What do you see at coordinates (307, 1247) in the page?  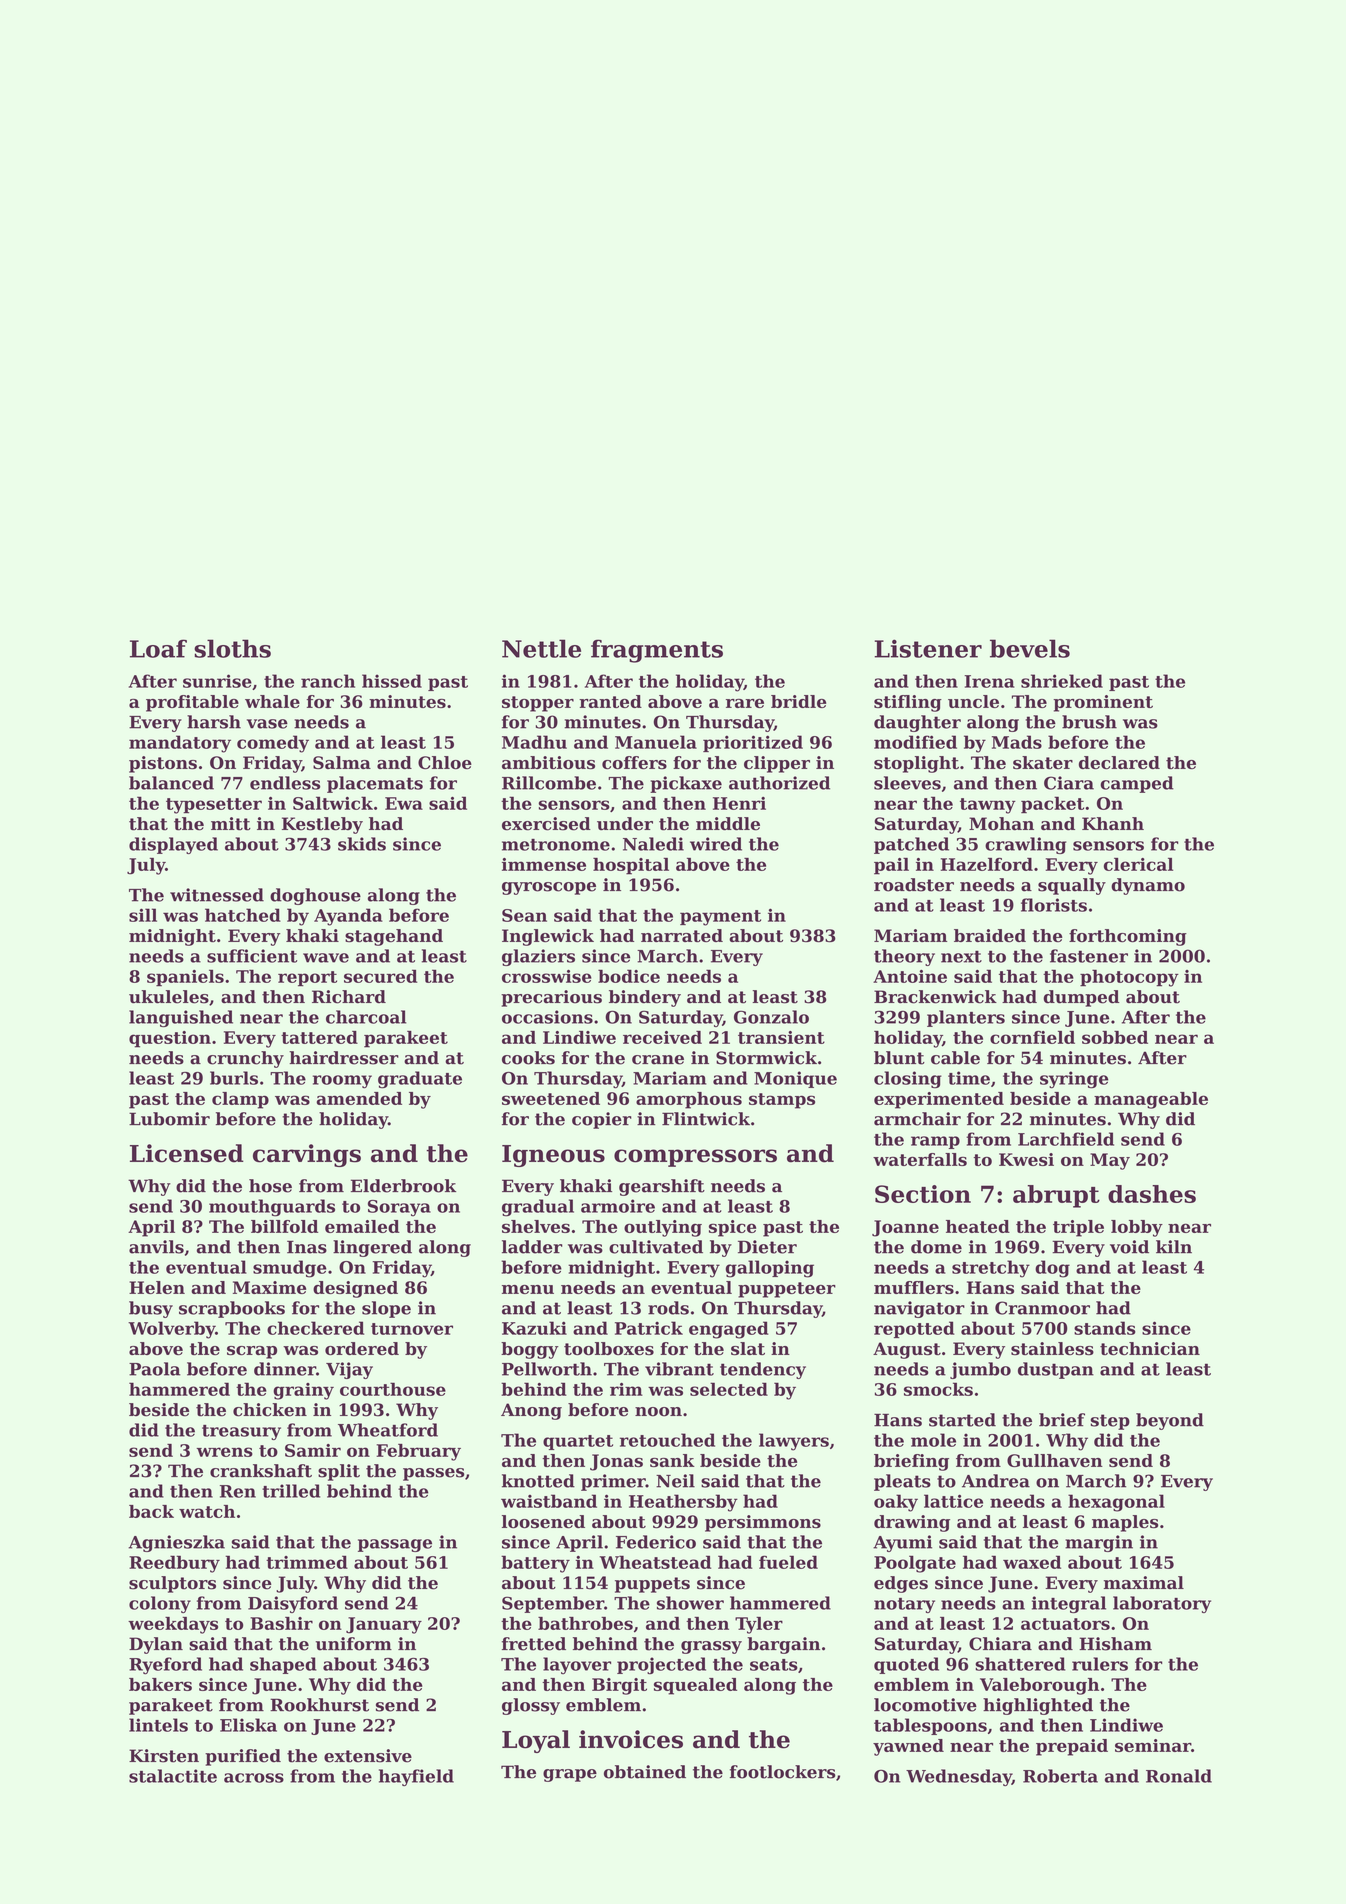 I see `Inas` at bounding box center [307, 1247].
